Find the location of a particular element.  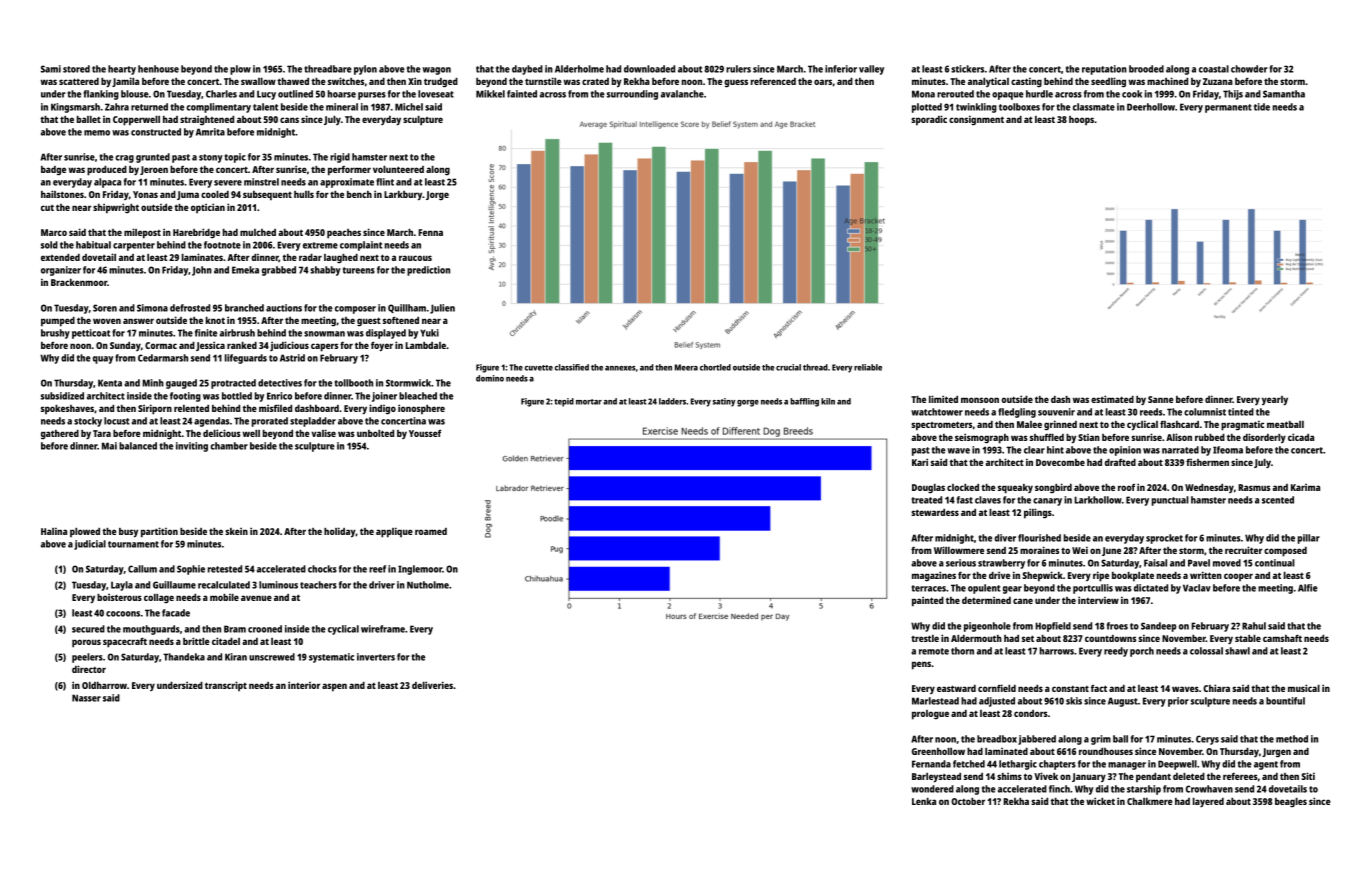

consignment is located at coordinates (976, 120).
